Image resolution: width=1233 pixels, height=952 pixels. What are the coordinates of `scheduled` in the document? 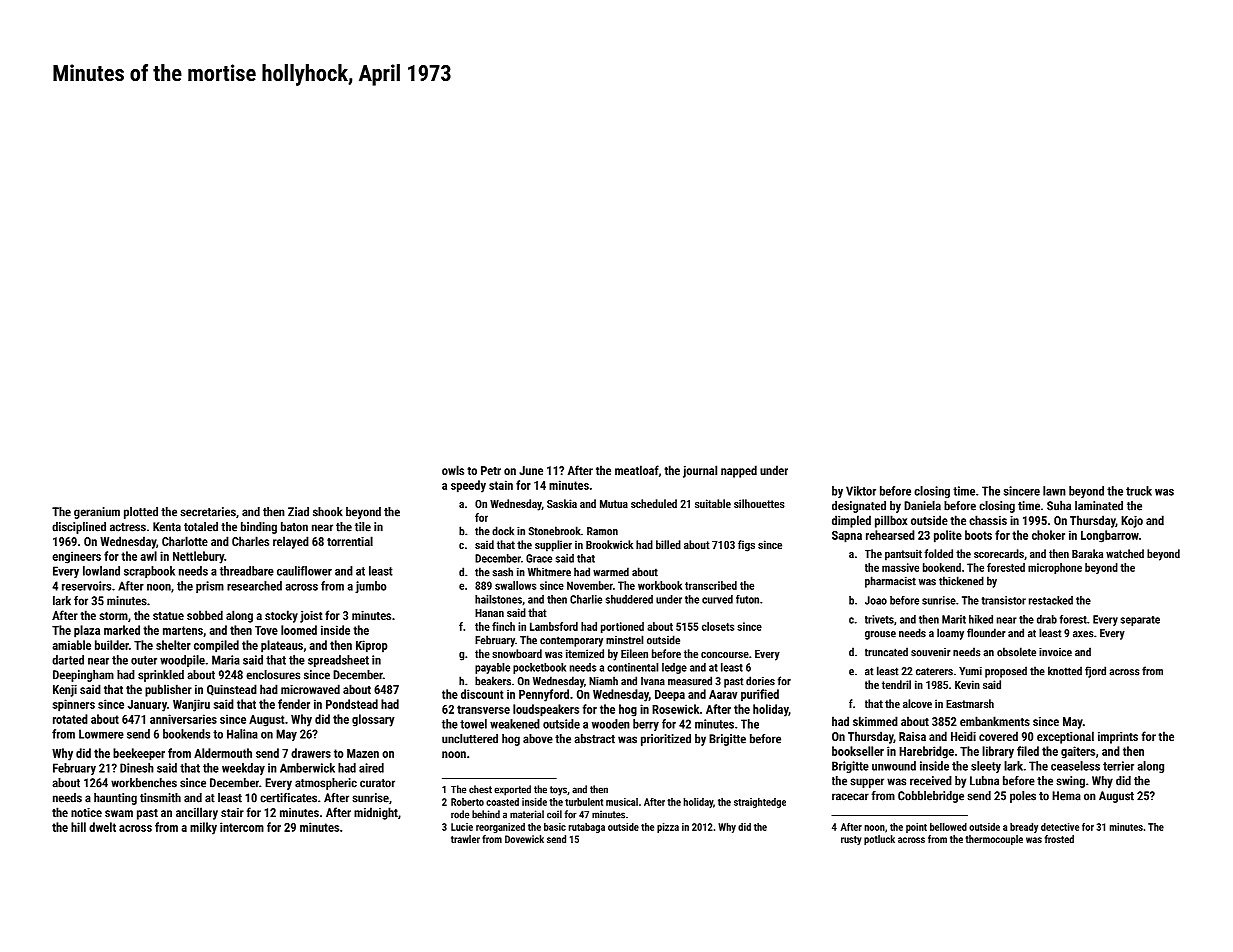 It's located at (654, 503).
